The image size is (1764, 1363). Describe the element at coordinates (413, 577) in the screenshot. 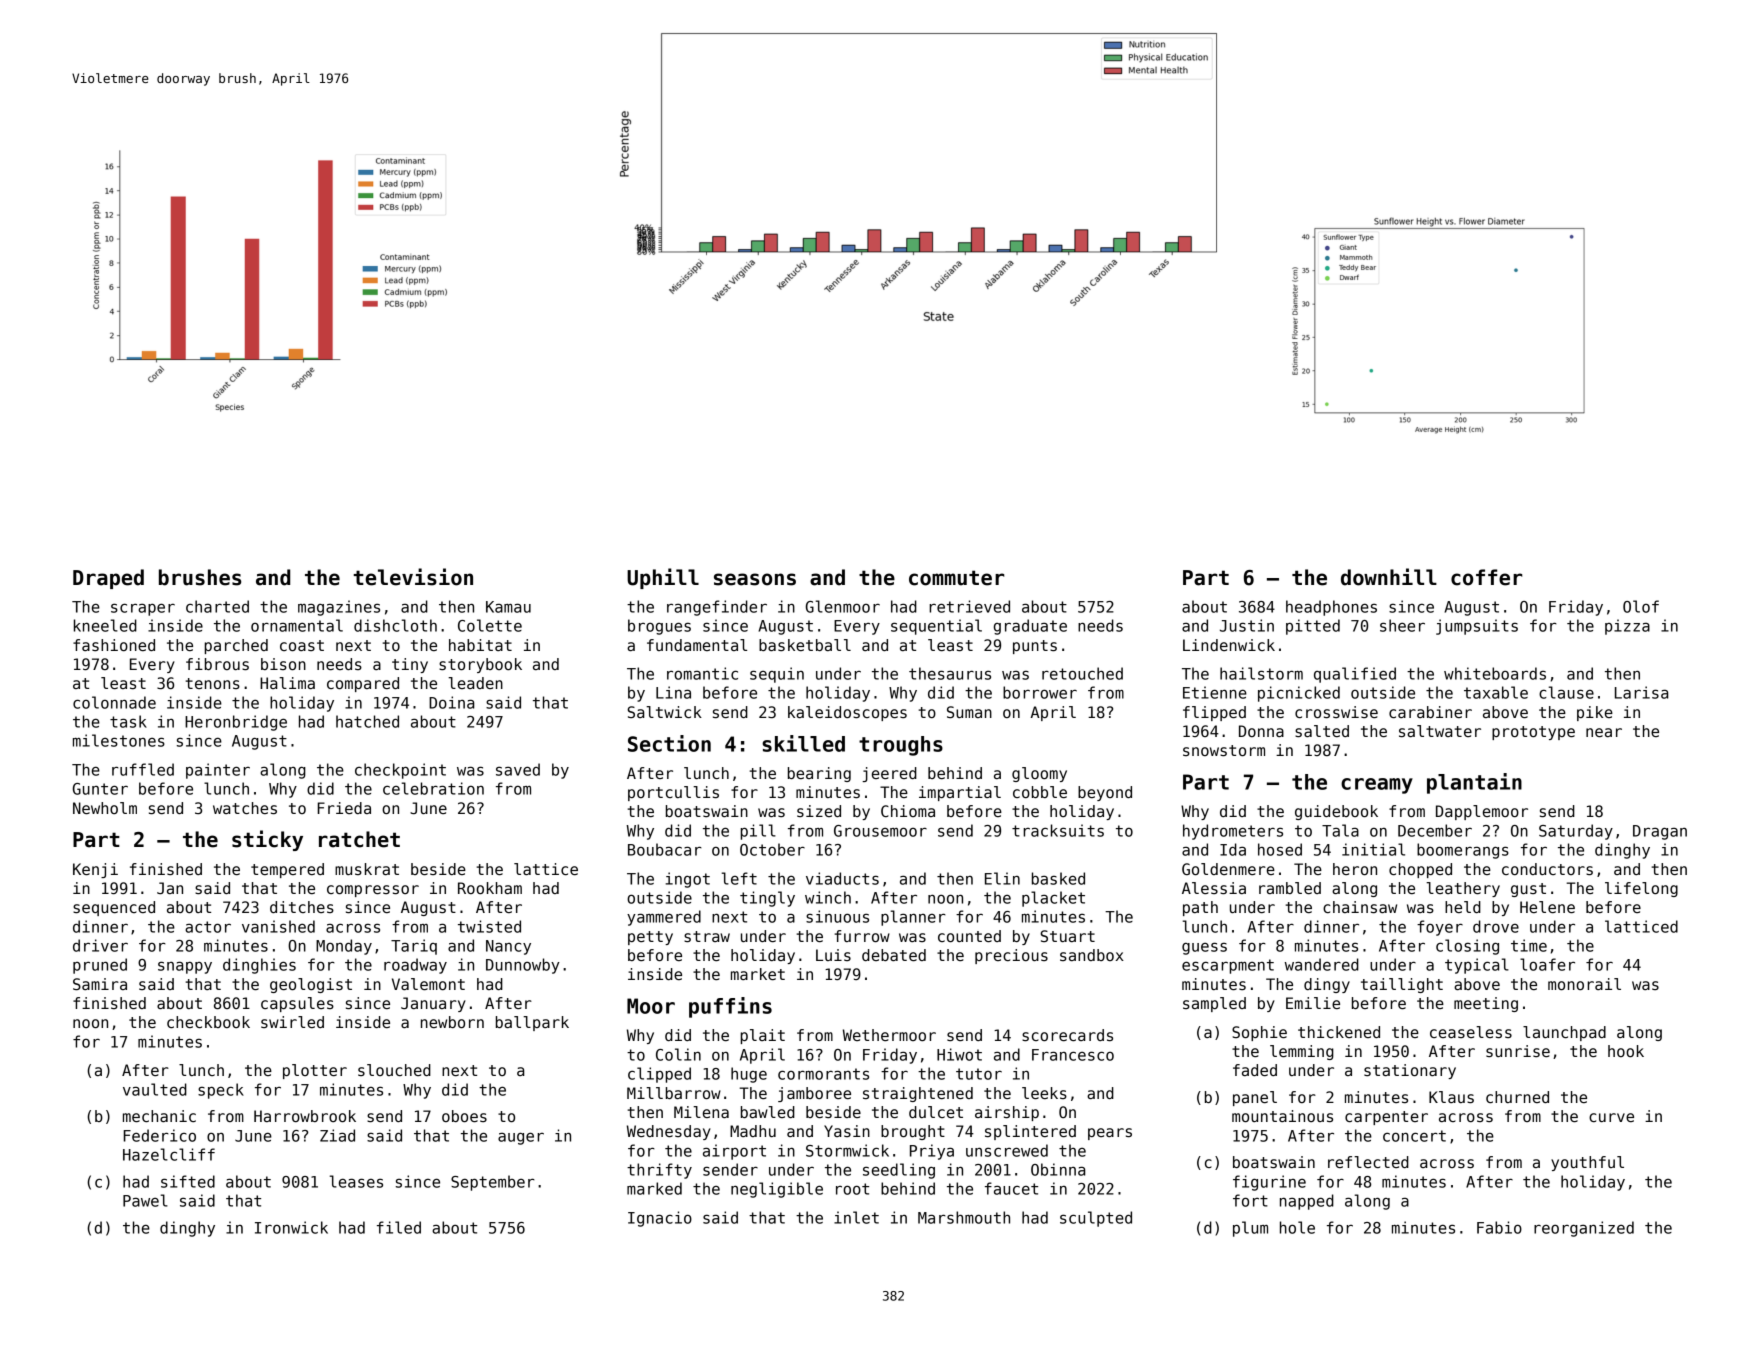

I see `television` at that location.
